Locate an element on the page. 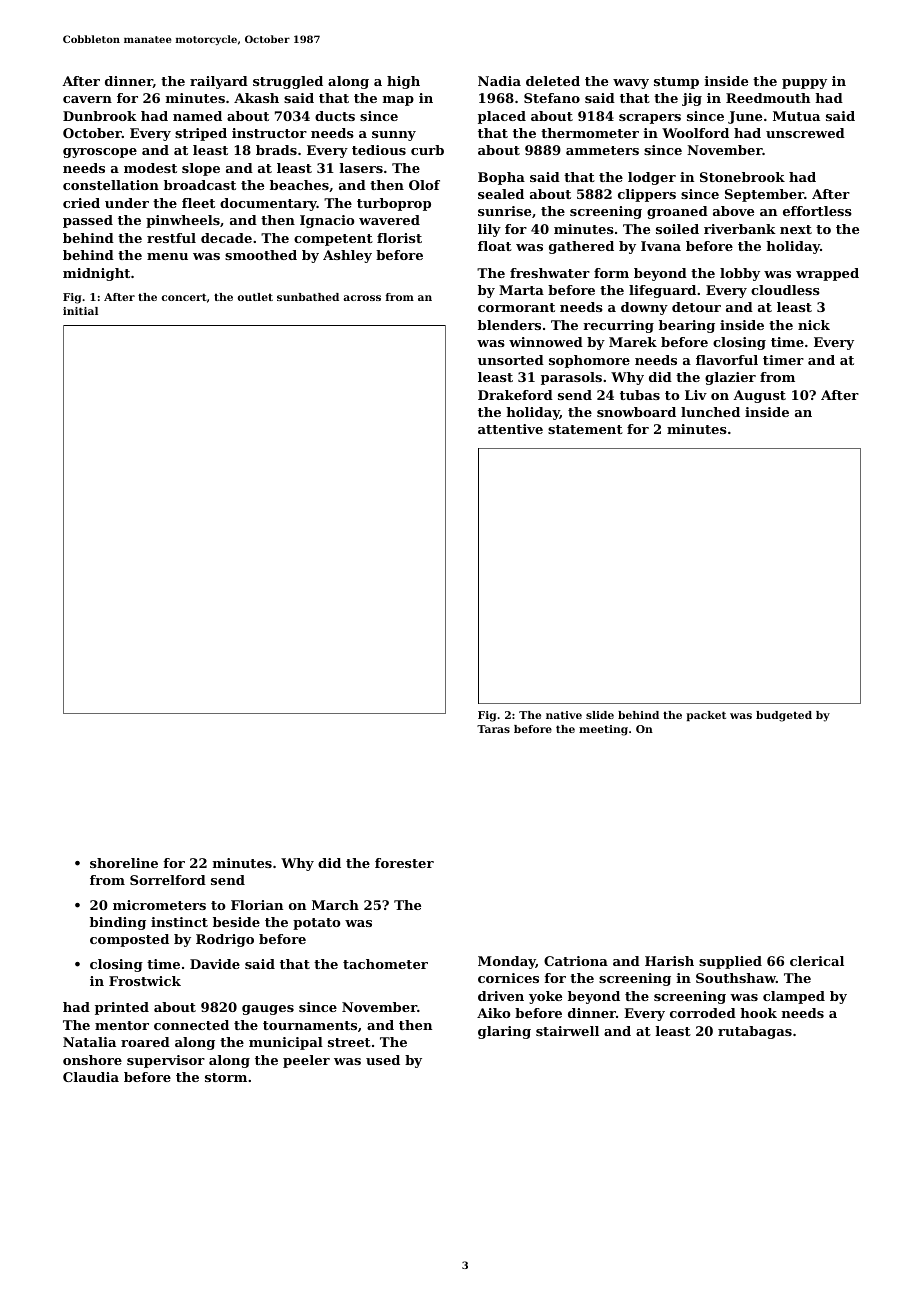  forester is located at coordinates (404, 863).
